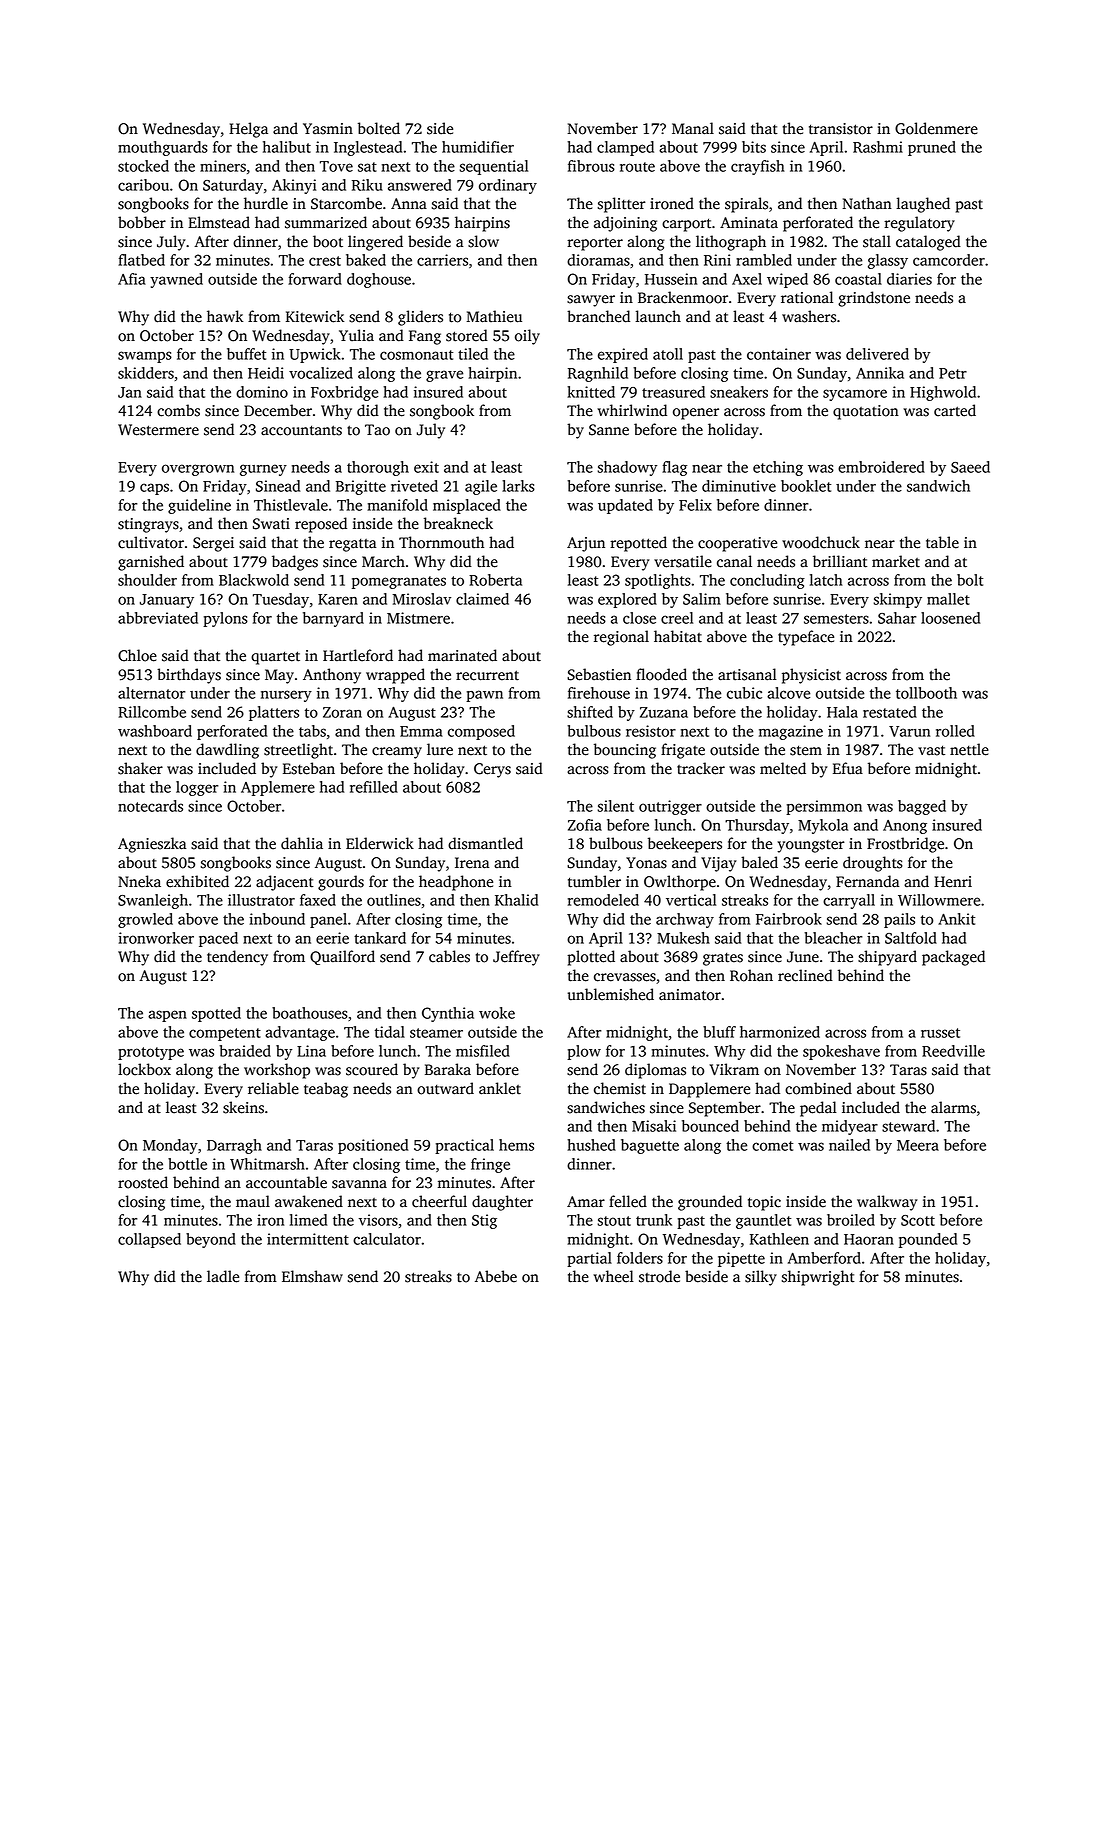 The height and width of the image is (1830, 1111). Describe the element at coordinates (137, 655) in the image. I see `Chloe` at that location.
